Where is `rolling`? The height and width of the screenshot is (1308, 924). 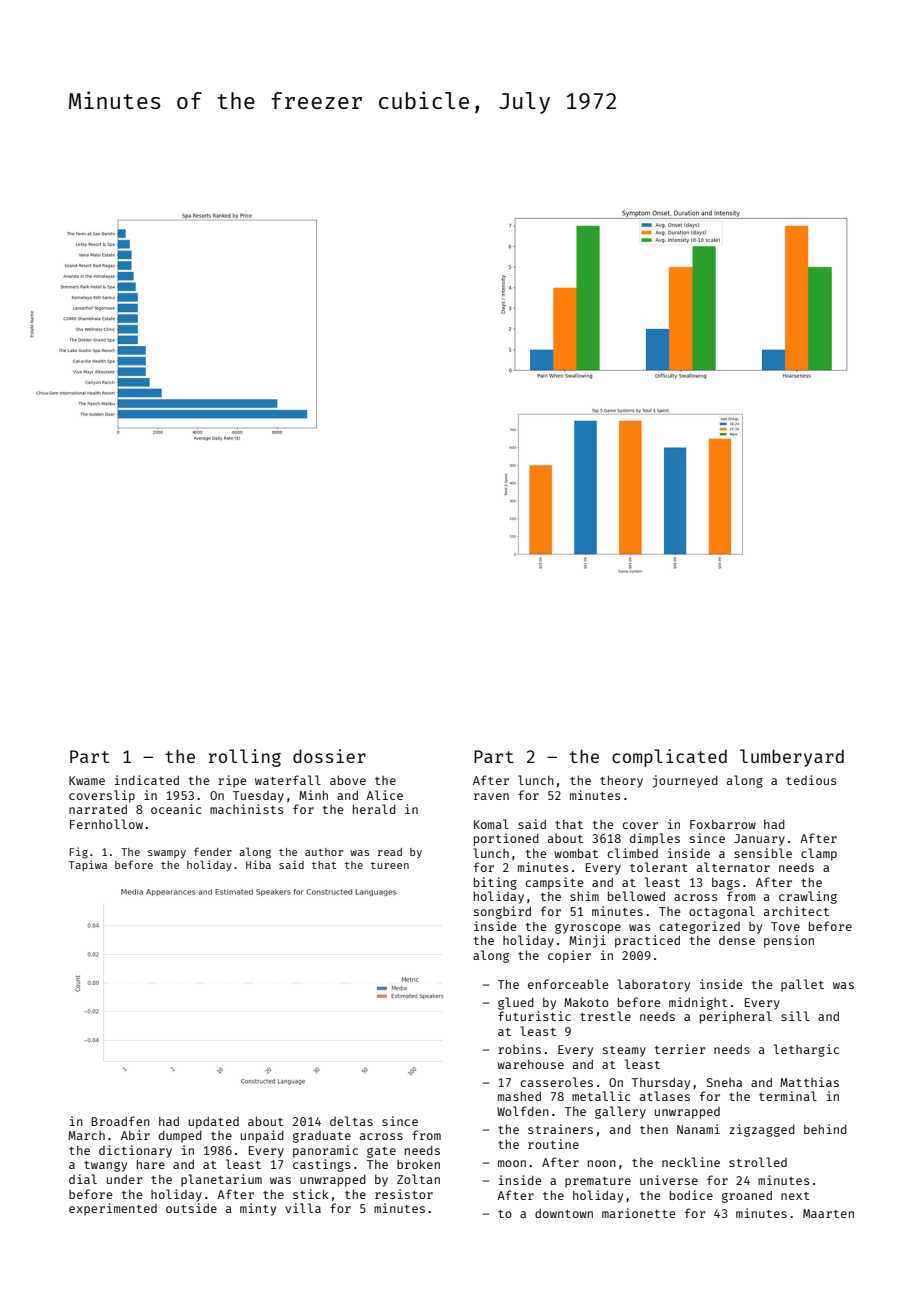 rolling is located at coordinates (245, 758).
